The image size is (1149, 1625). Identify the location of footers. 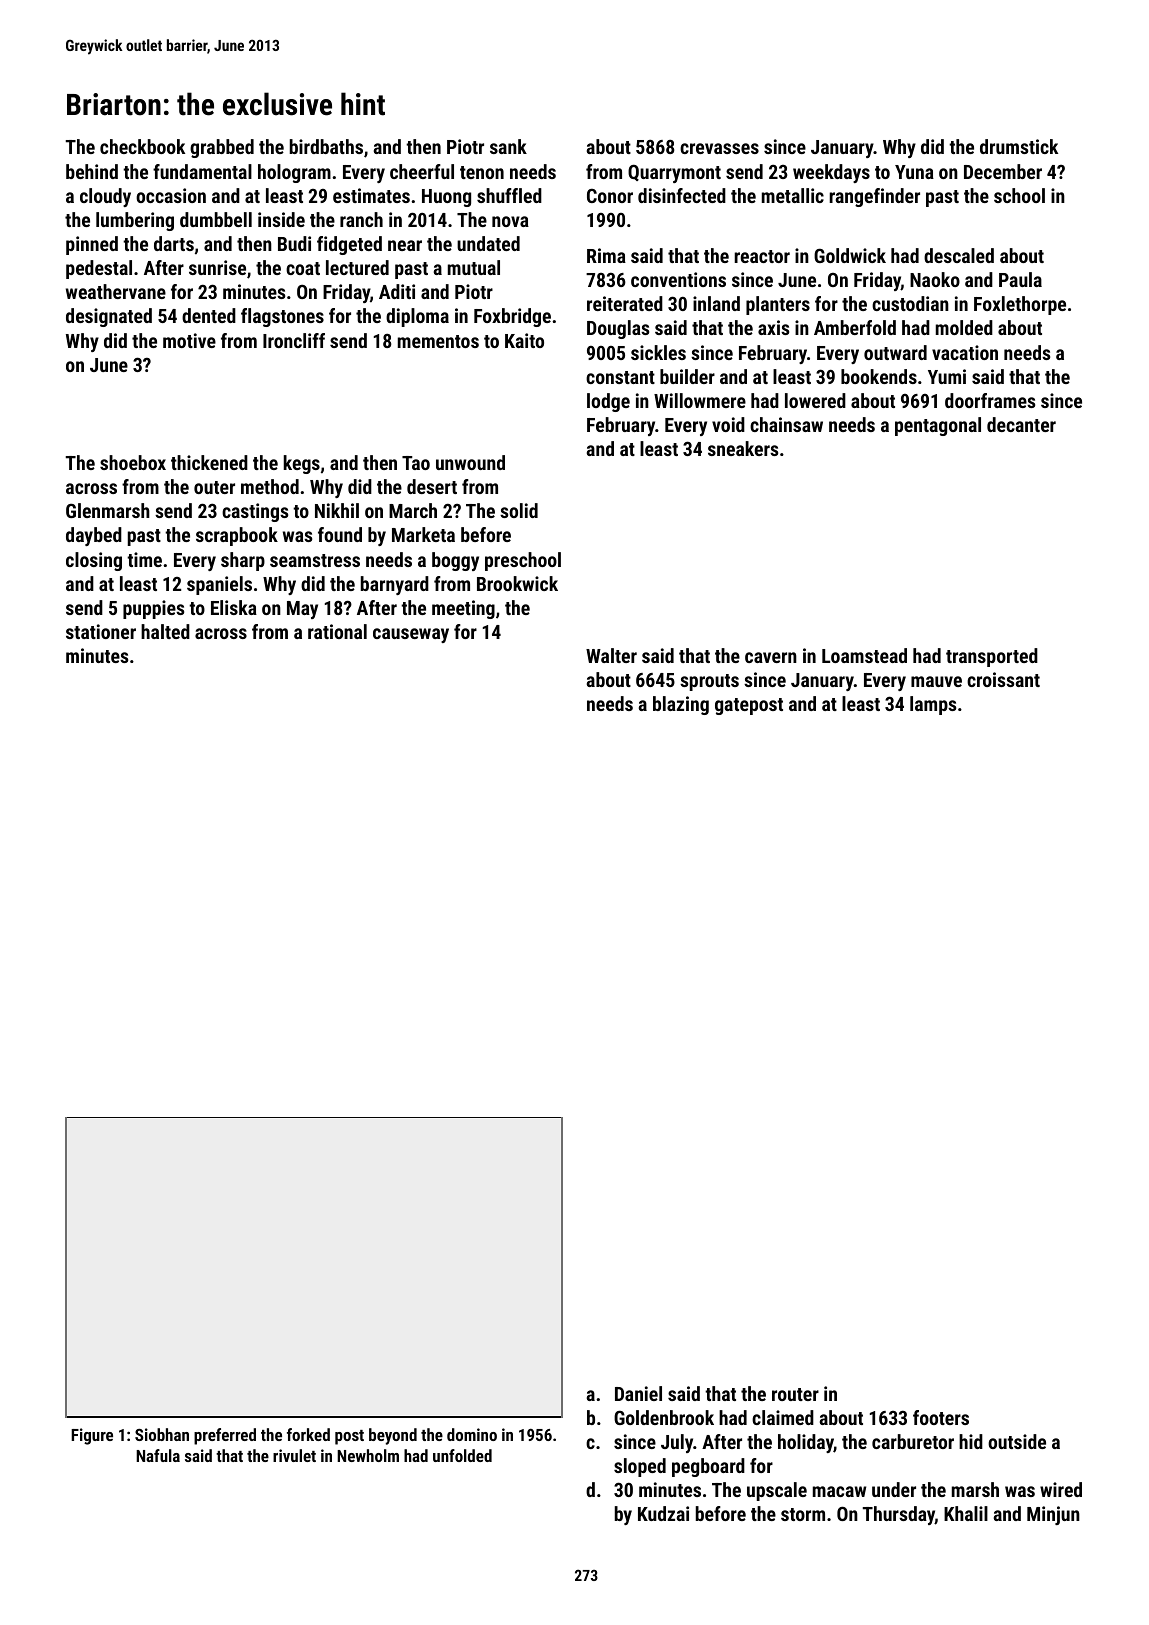
(941, 1417).
